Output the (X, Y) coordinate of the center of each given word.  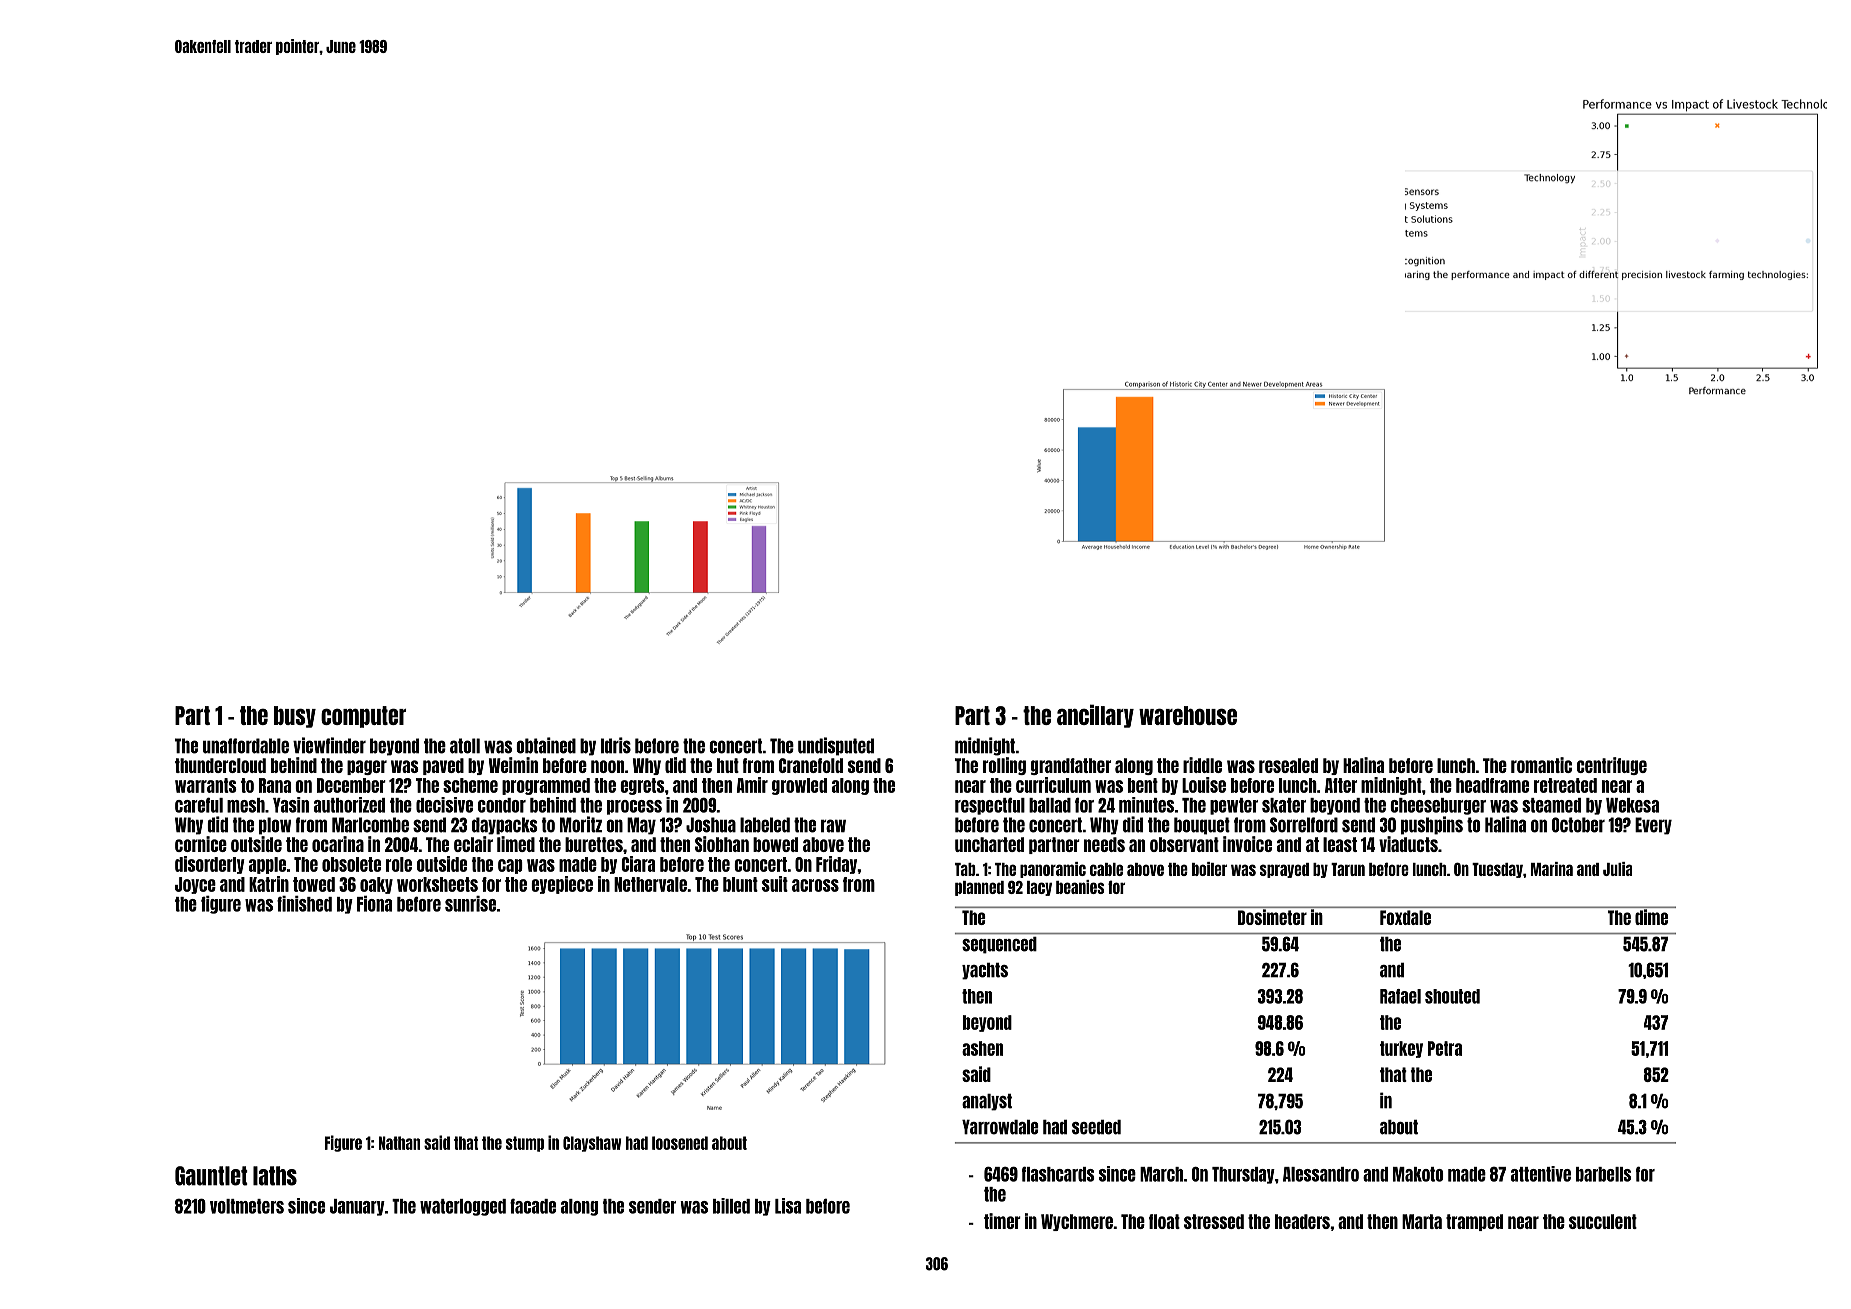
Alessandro (1321, 1174)
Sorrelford (1304, 825)
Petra (1445, 1048)
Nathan (399, 1143)
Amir (752, 785)
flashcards (1058, 1174)
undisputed (836, 746)
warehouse (1188, 715)
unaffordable (246, 746)
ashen (982, 1048)
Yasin (291, 805)
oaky (376, 885)
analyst (987, 1102)
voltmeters (247, 1206)
